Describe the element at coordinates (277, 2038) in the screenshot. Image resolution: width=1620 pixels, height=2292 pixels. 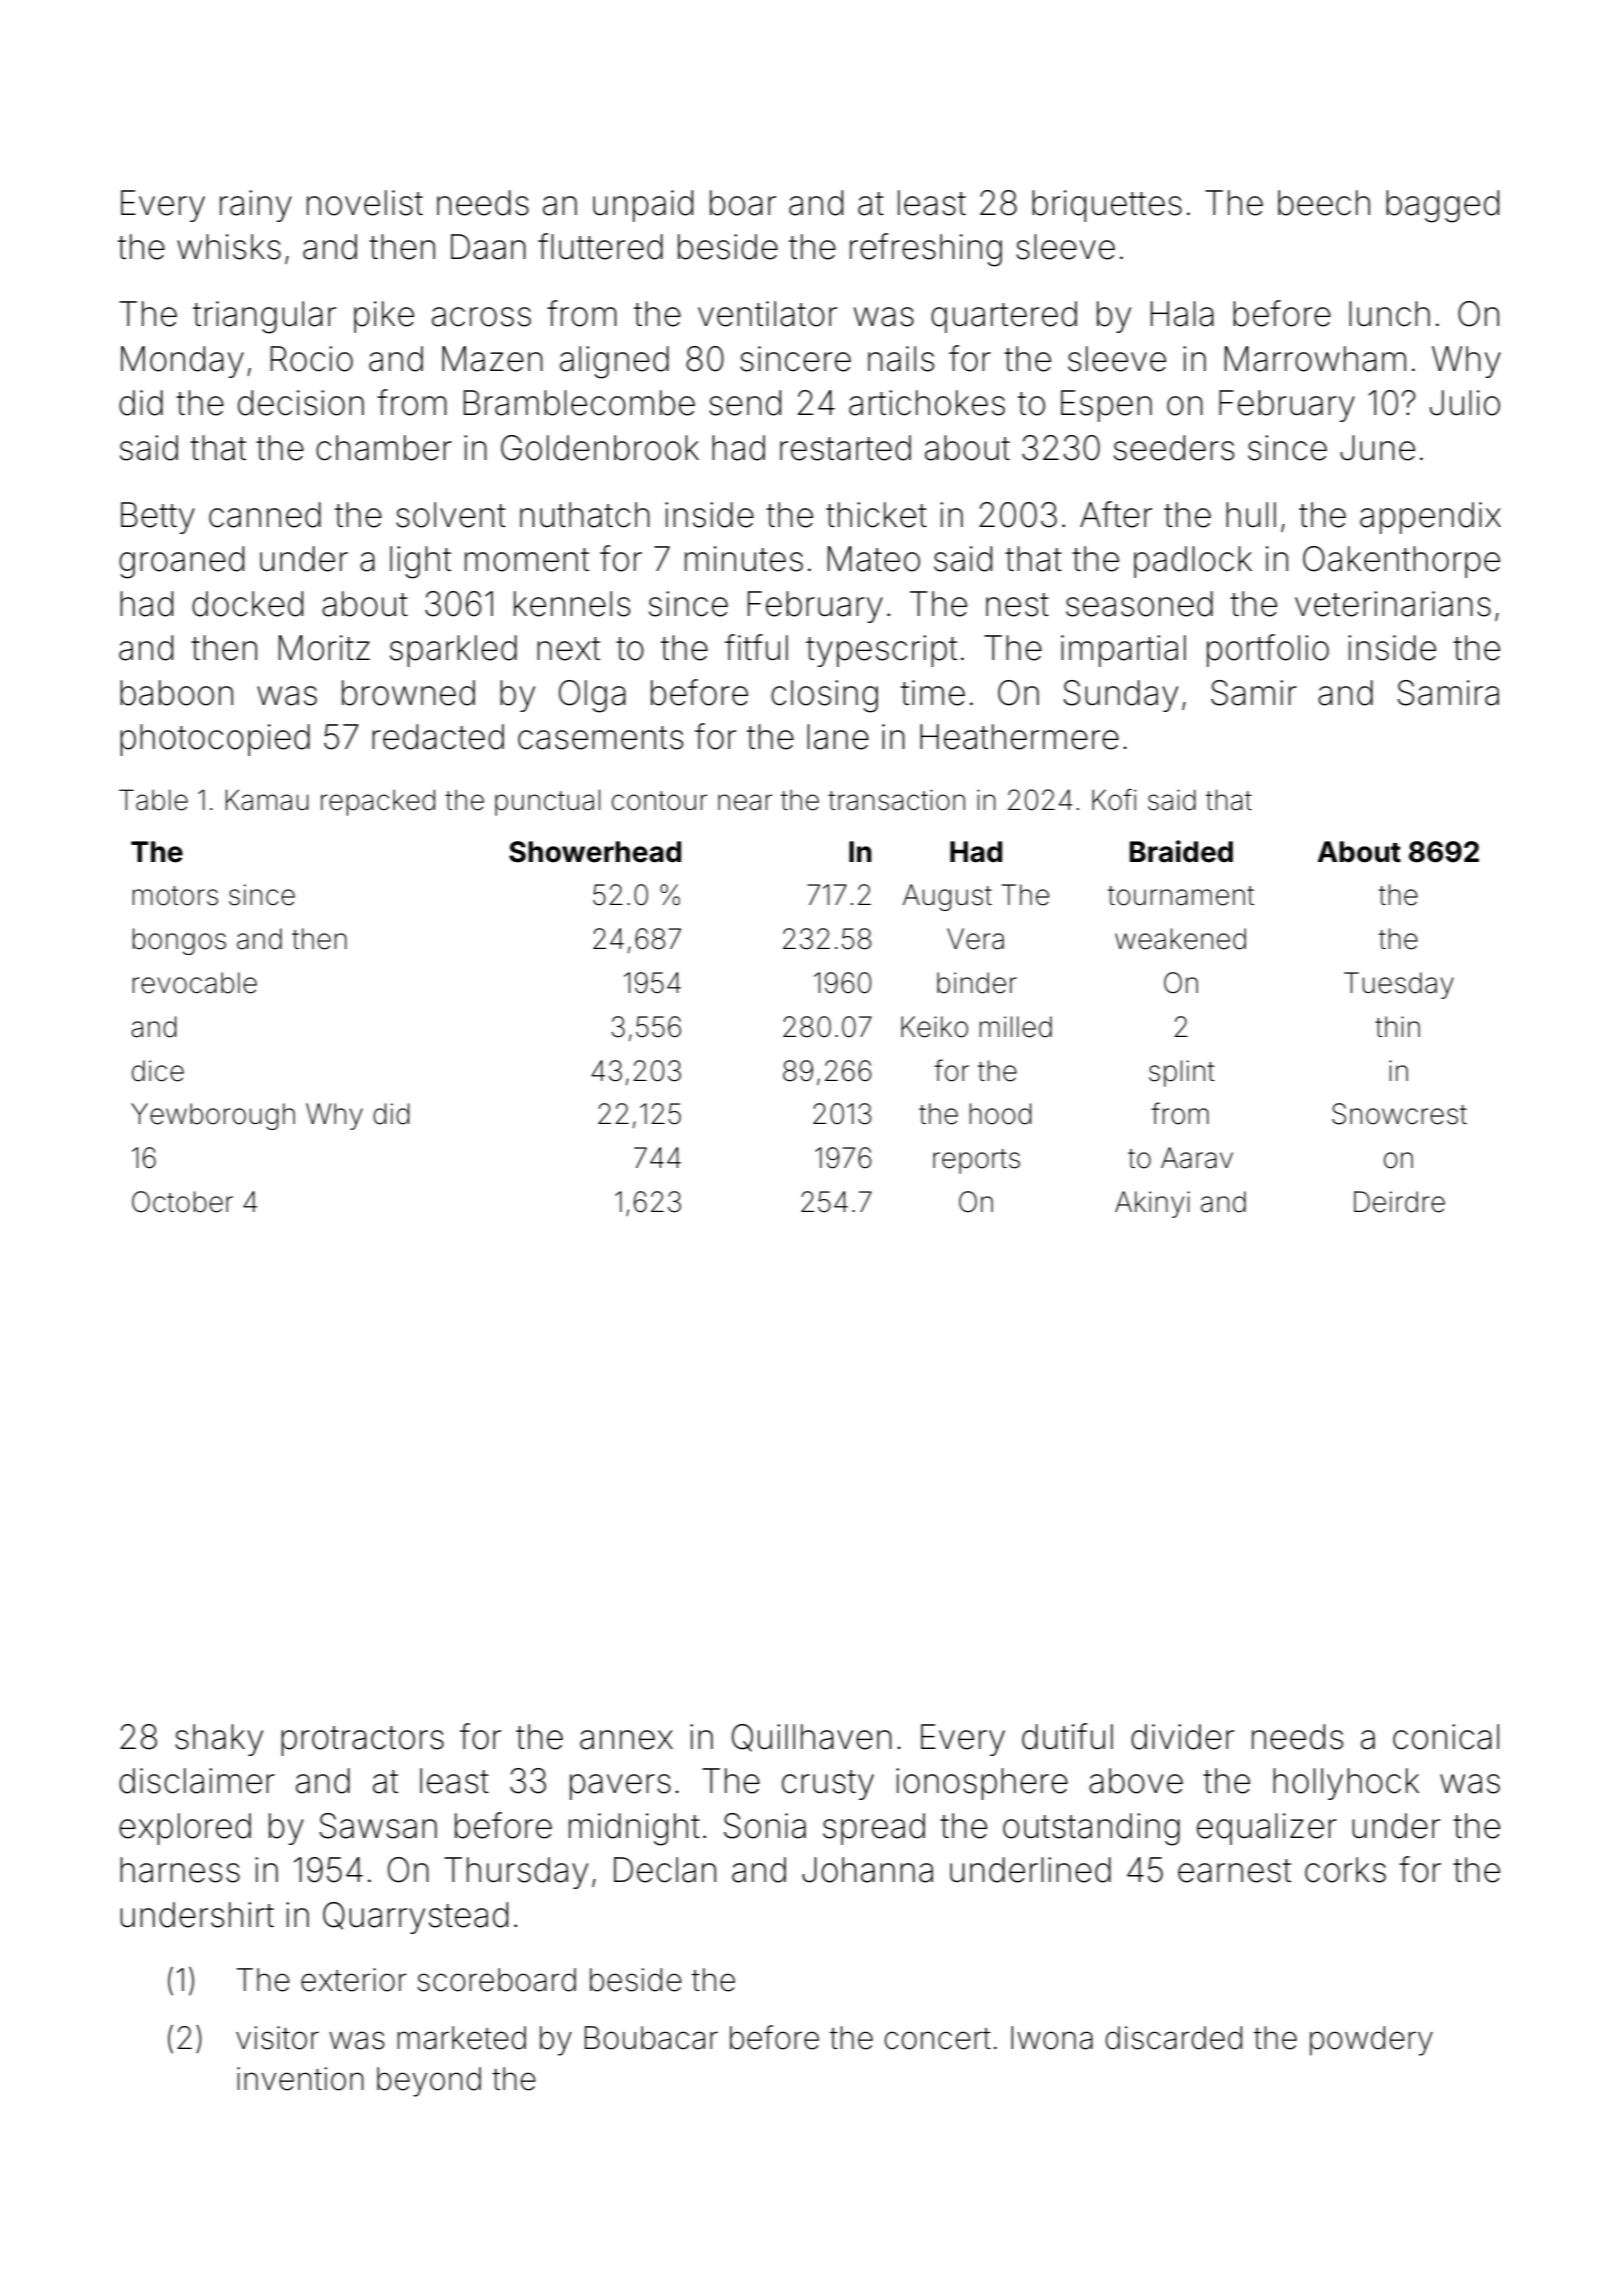
I see `visitor` at that location.
